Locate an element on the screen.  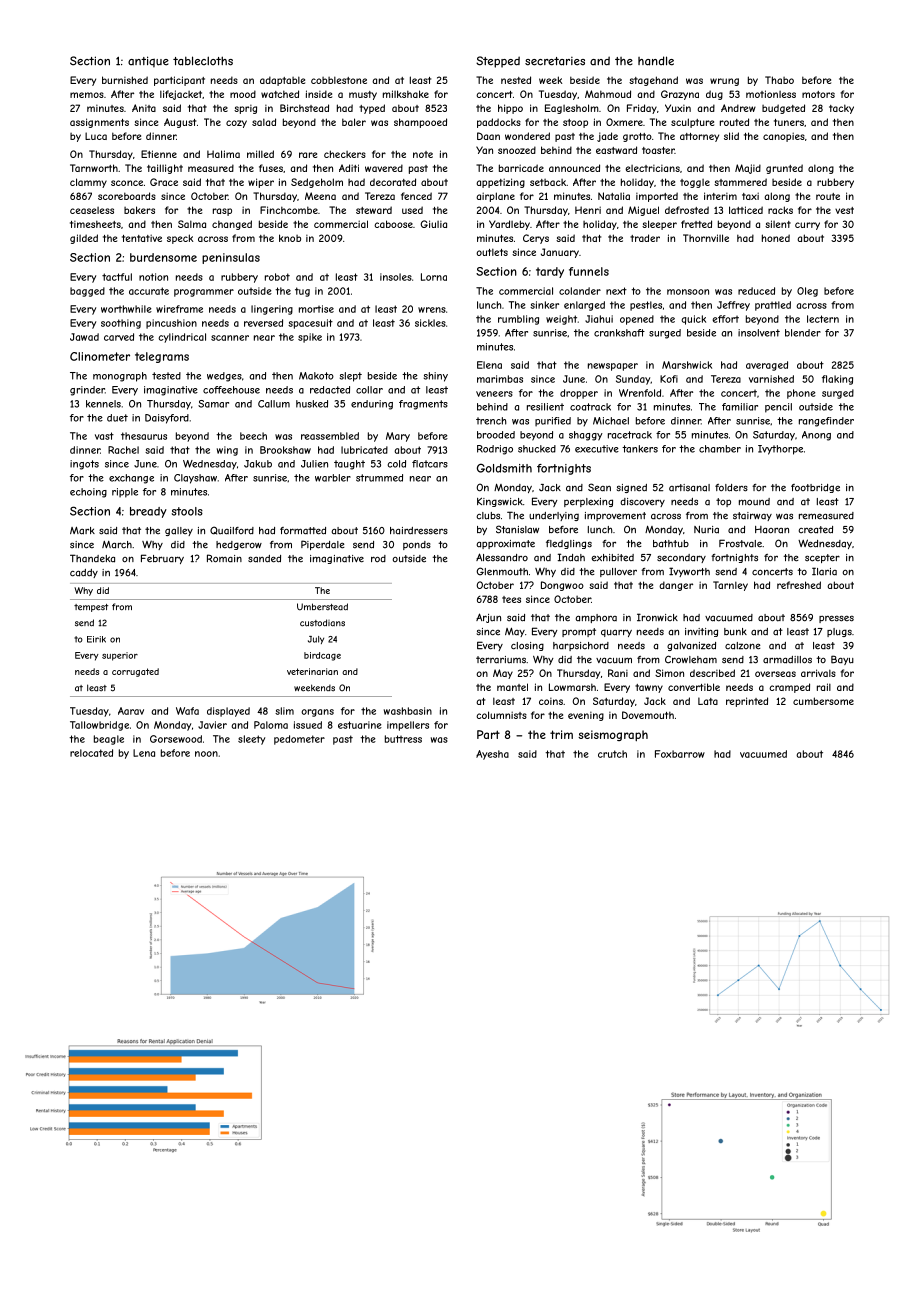
noon is located at coordinates (206, 754).
